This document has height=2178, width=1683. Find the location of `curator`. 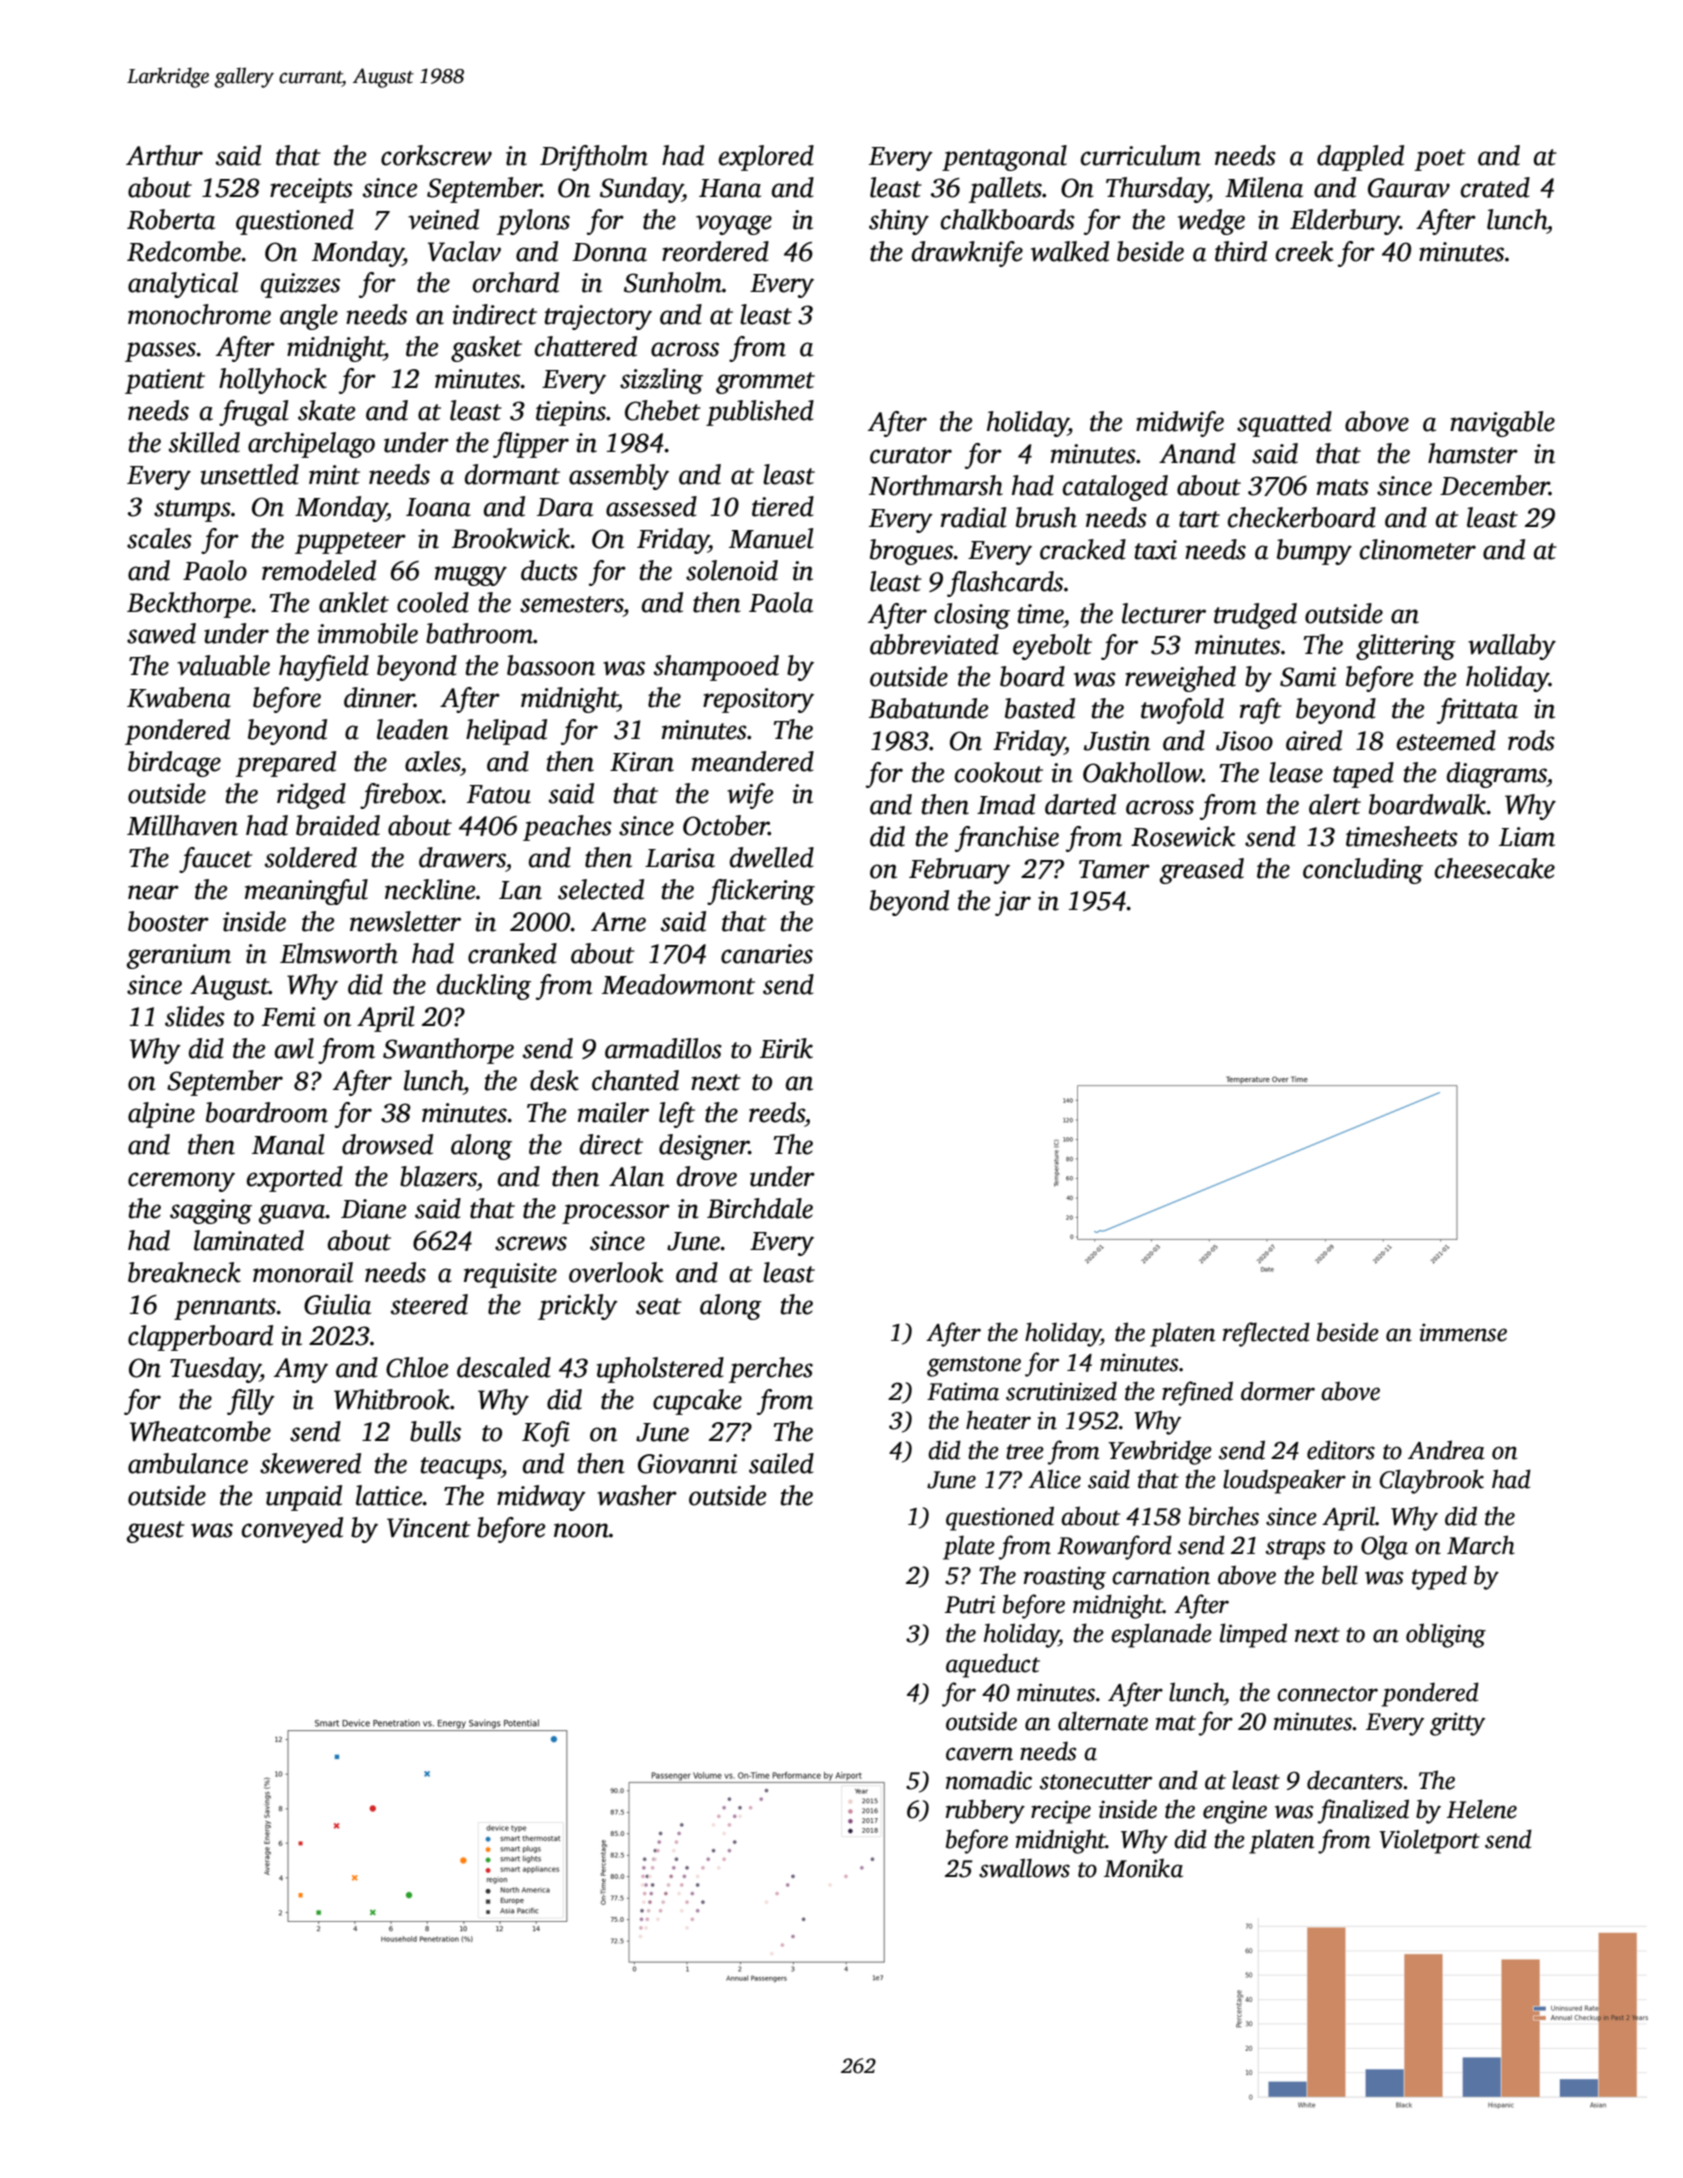

curator is located at coordinates (911, 455).
